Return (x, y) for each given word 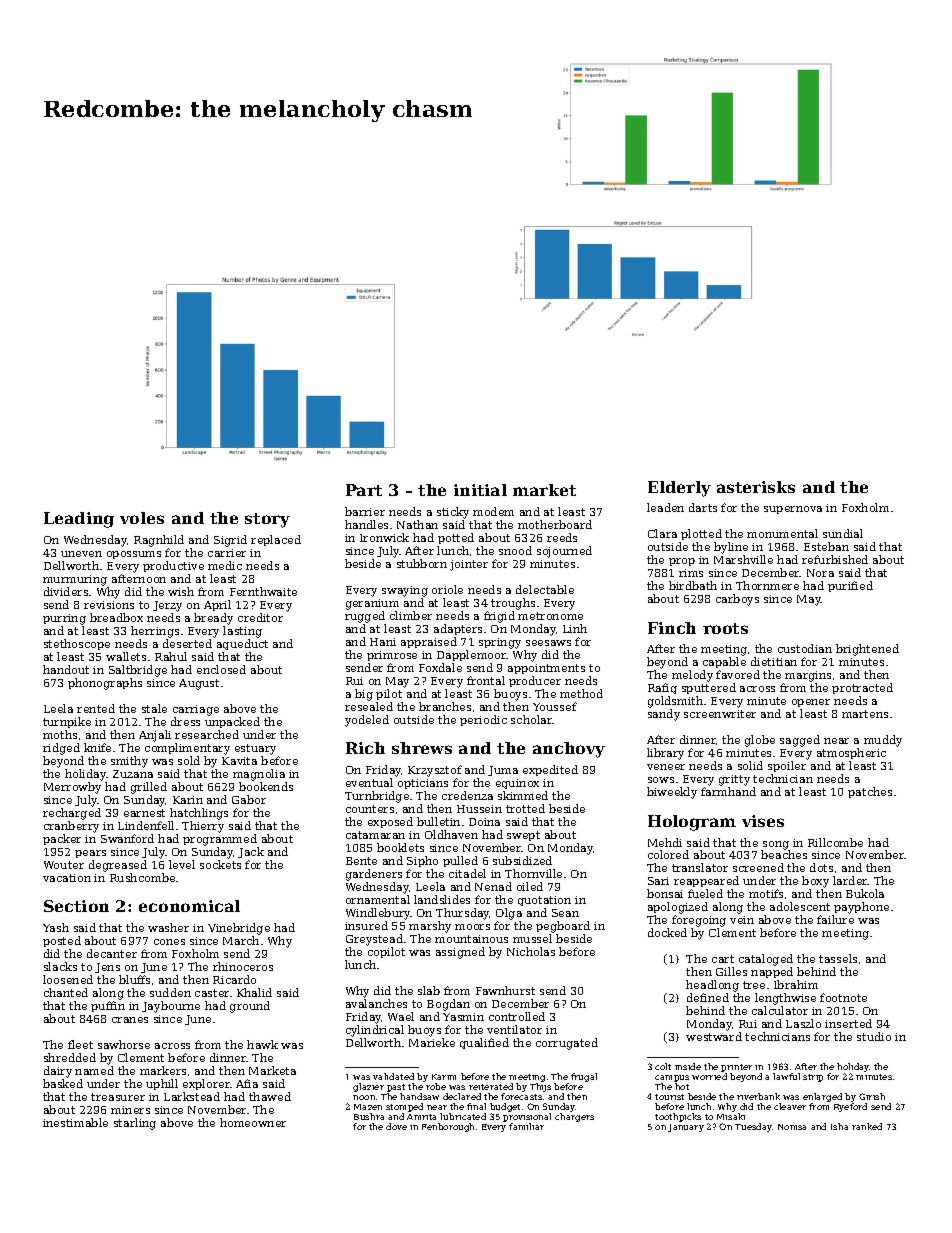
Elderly (679, 489)
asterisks (756, 487)
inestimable (75, 1122)
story (267, 520)
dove (396, 1126)
